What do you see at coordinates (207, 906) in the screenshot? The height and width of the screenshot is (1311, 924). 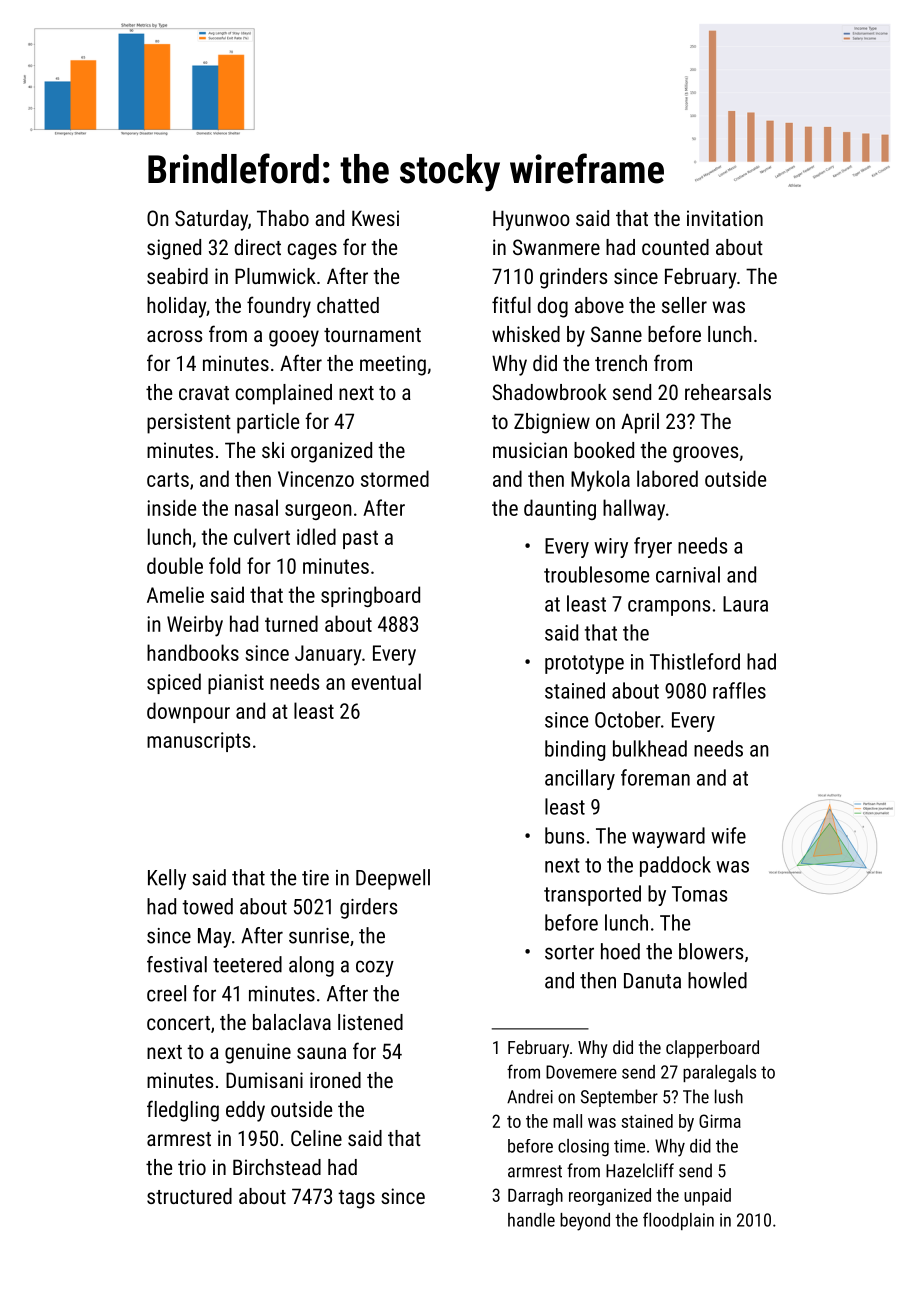 I see `towed` at bounding box center [207, 906].
